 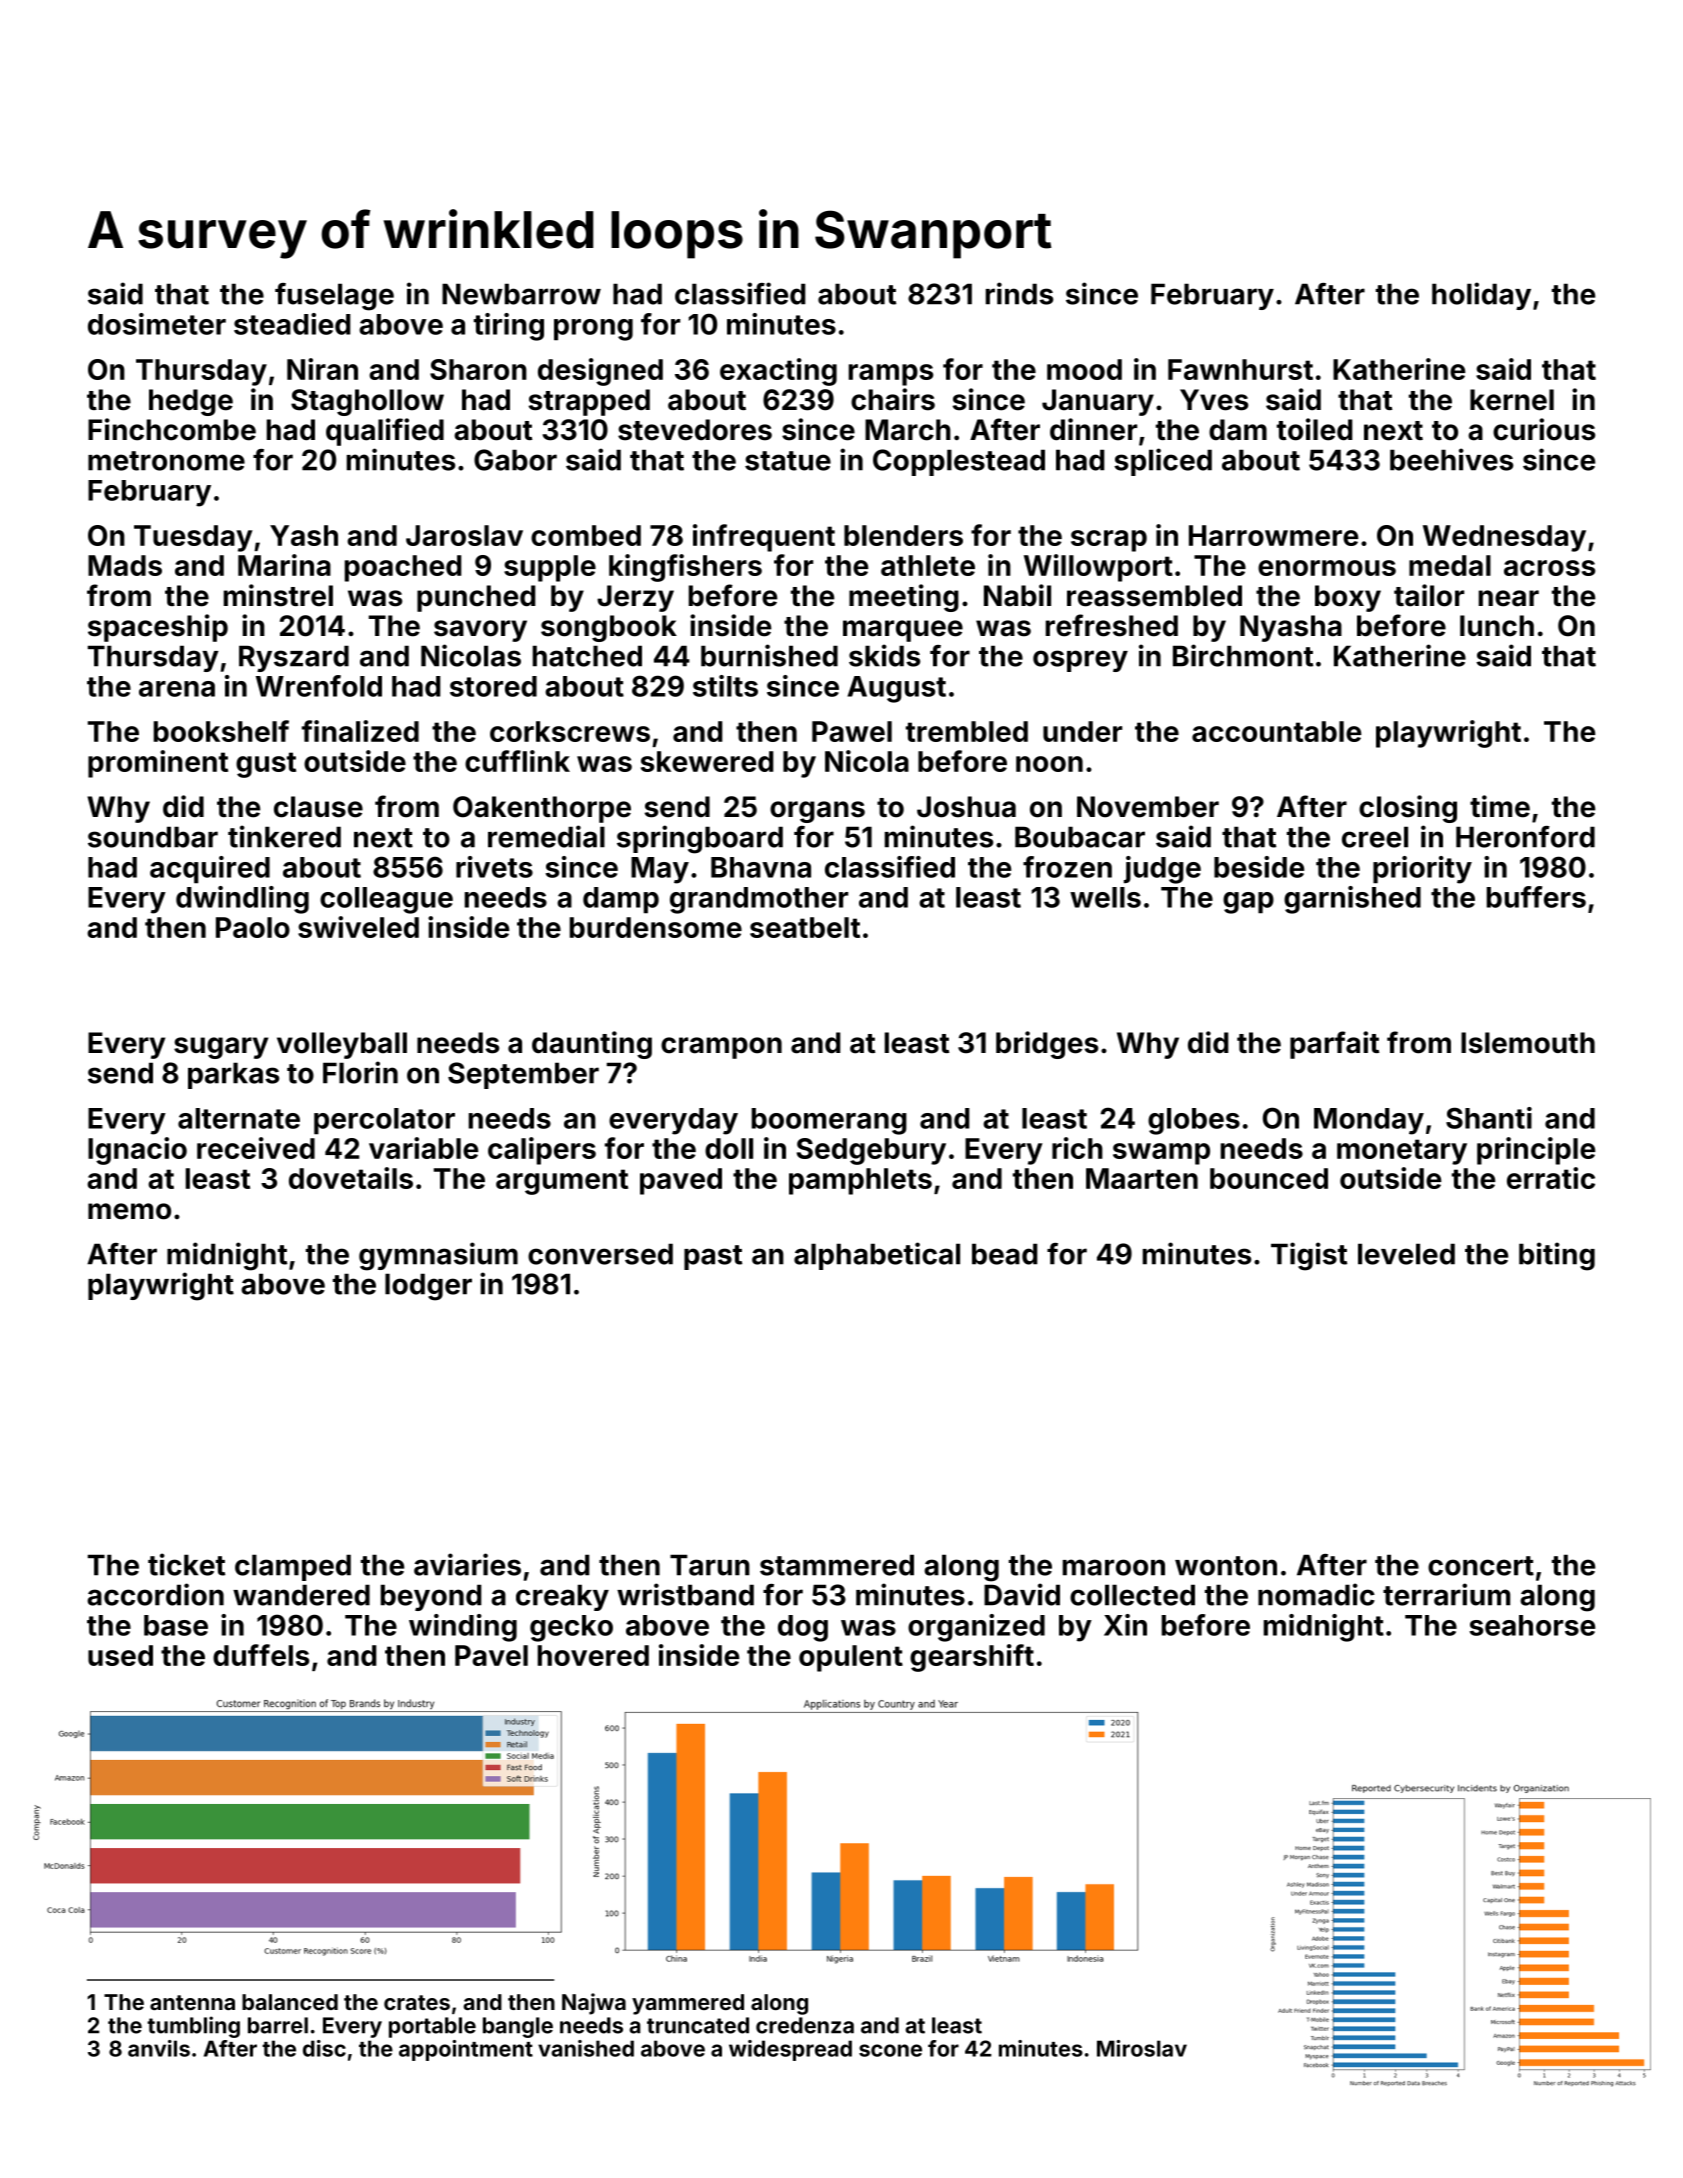 What do you see at coordinates (1481, 296) in the page?
I see `holiday` at bounding box center [1481, 296].
